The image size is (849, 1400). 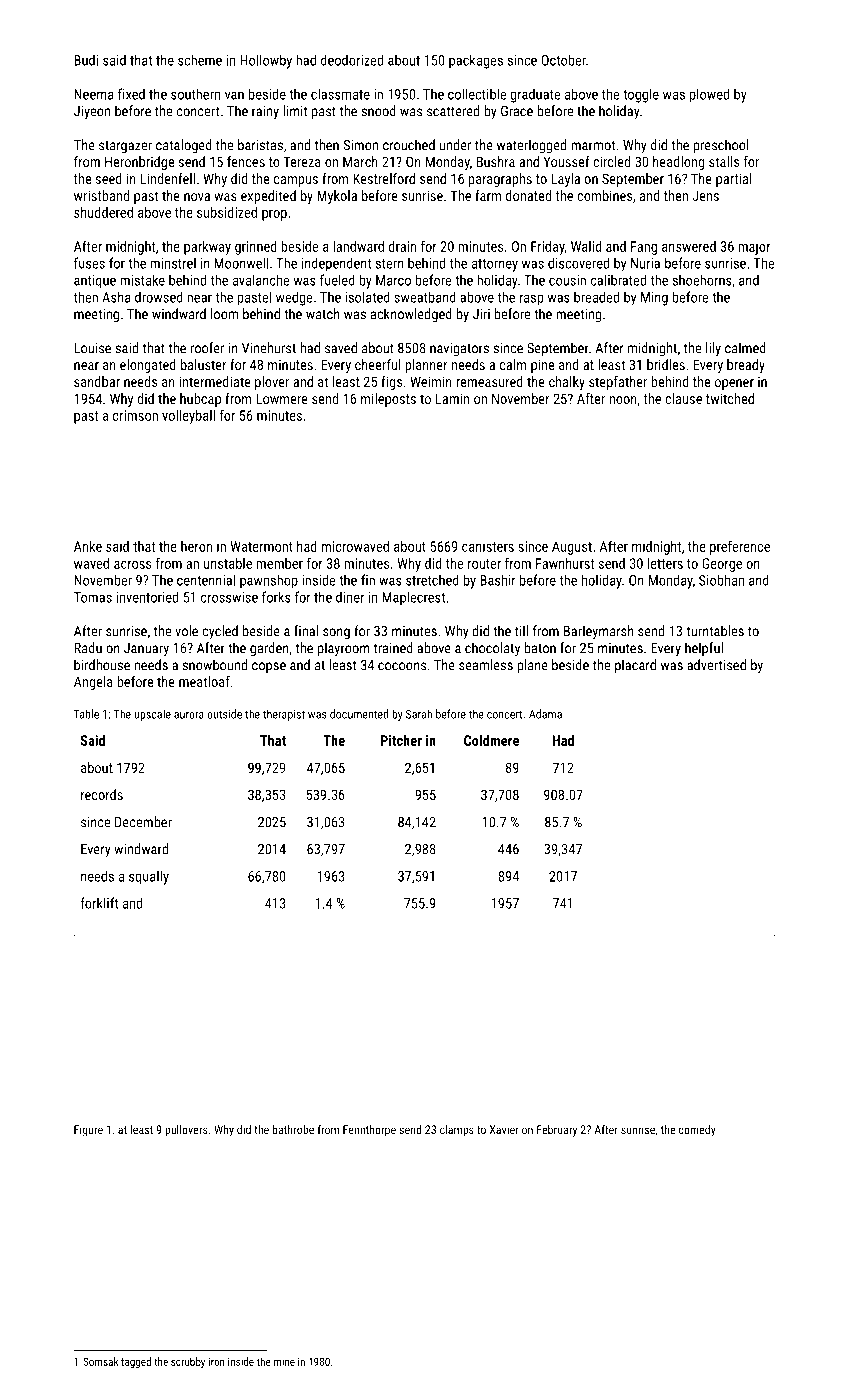 What do you see at coordinates (697, 1131) in the screenshot?
I see `comedy` at bounding box center [697, 1131].
